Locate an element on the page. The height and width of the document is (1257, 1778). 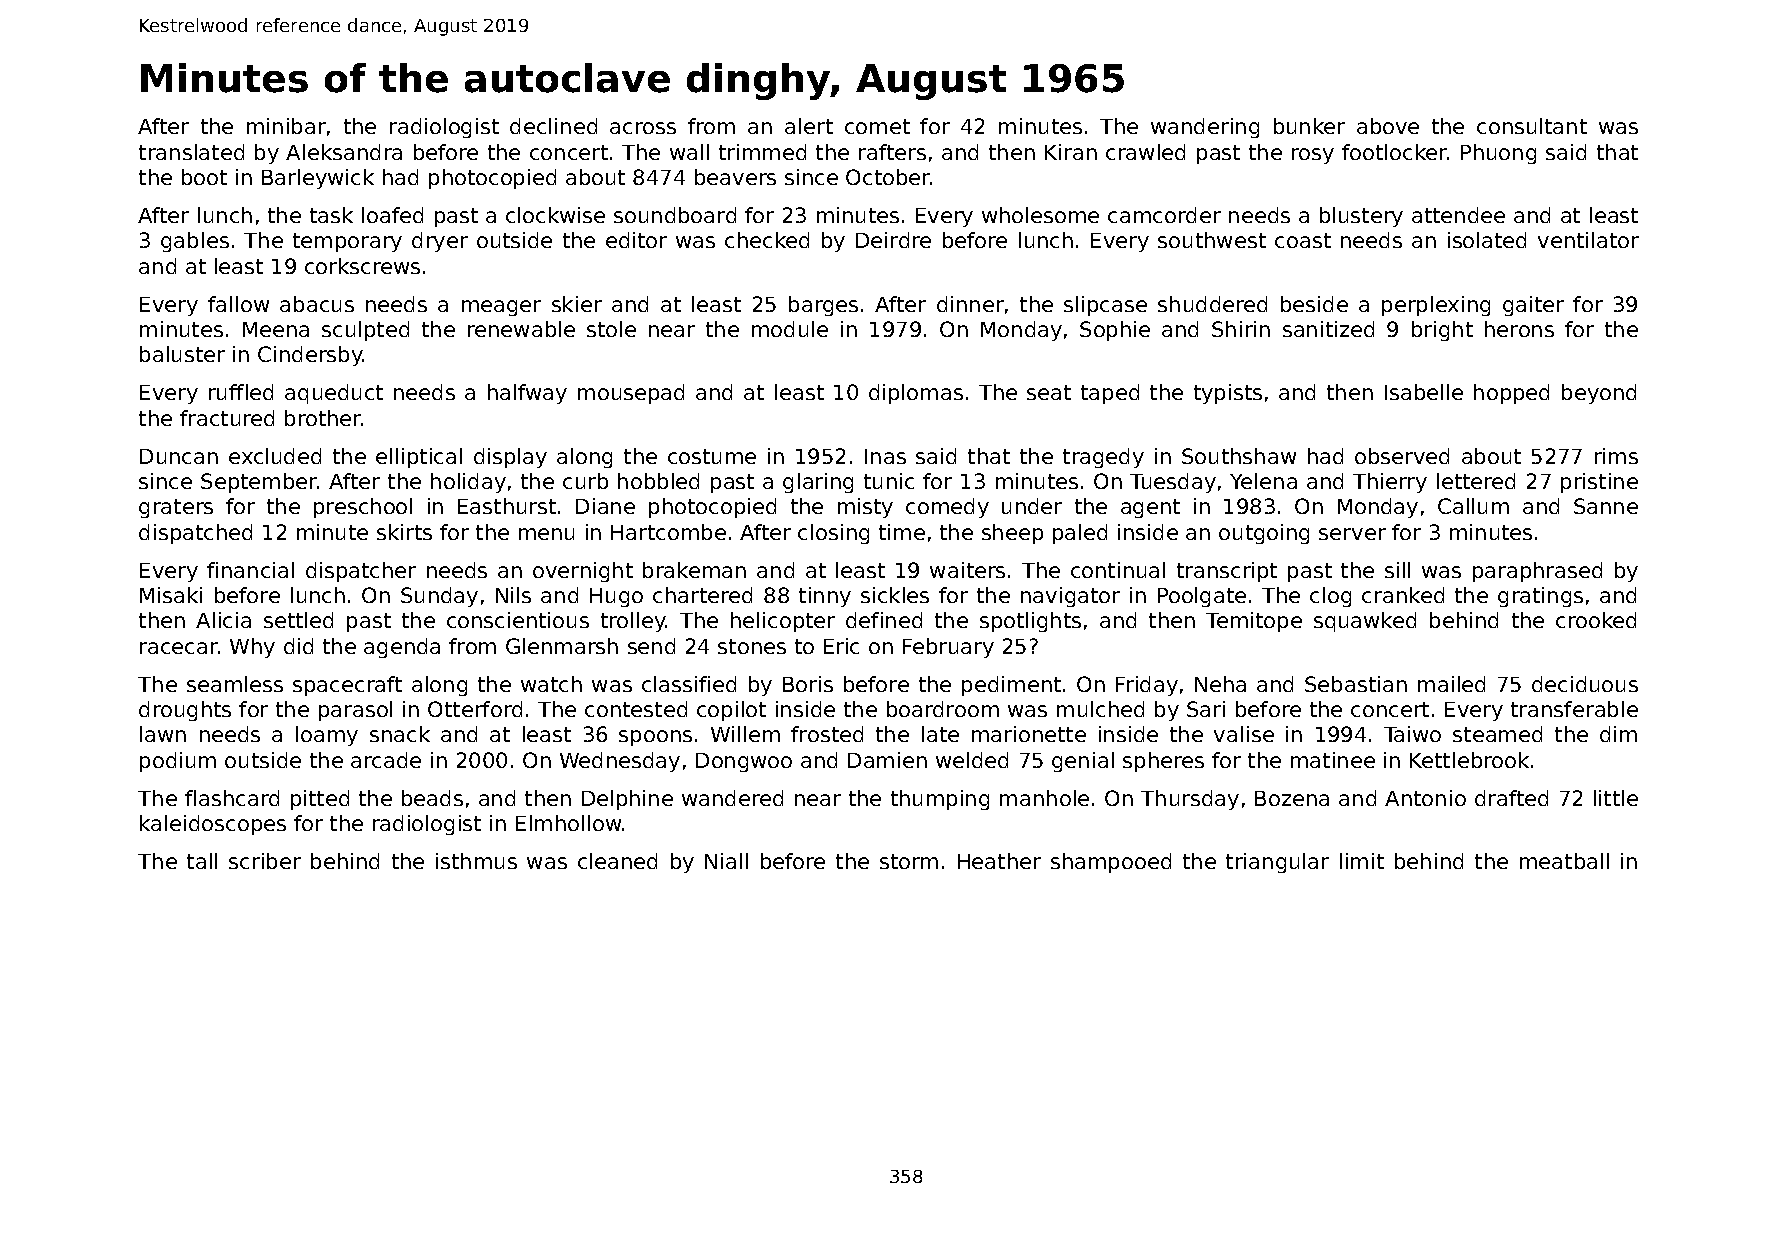
typists is located at coordinates (1228, 394).
